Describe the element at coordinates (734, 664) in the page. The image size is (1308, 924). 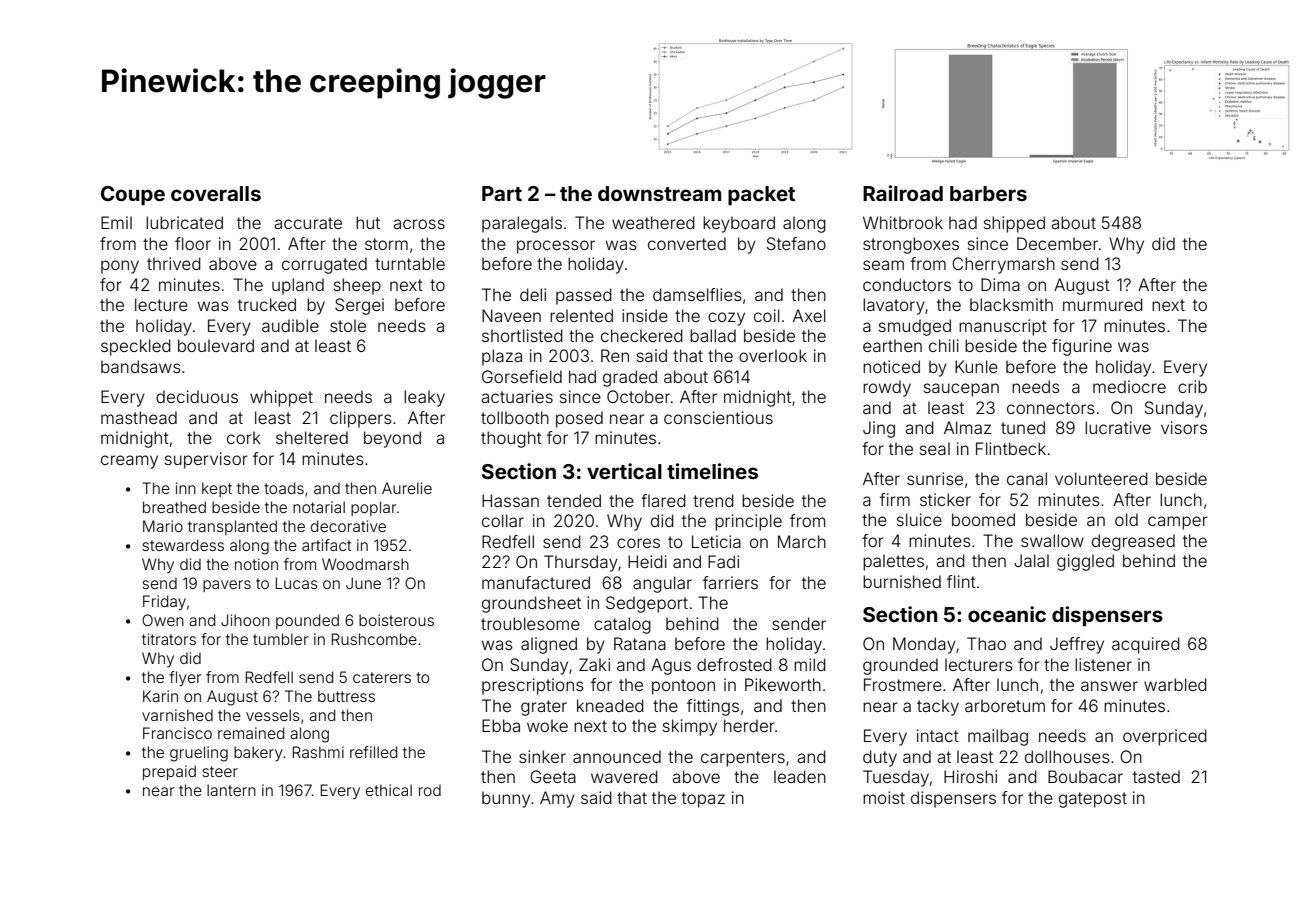
I see `defrosted` at that location.
